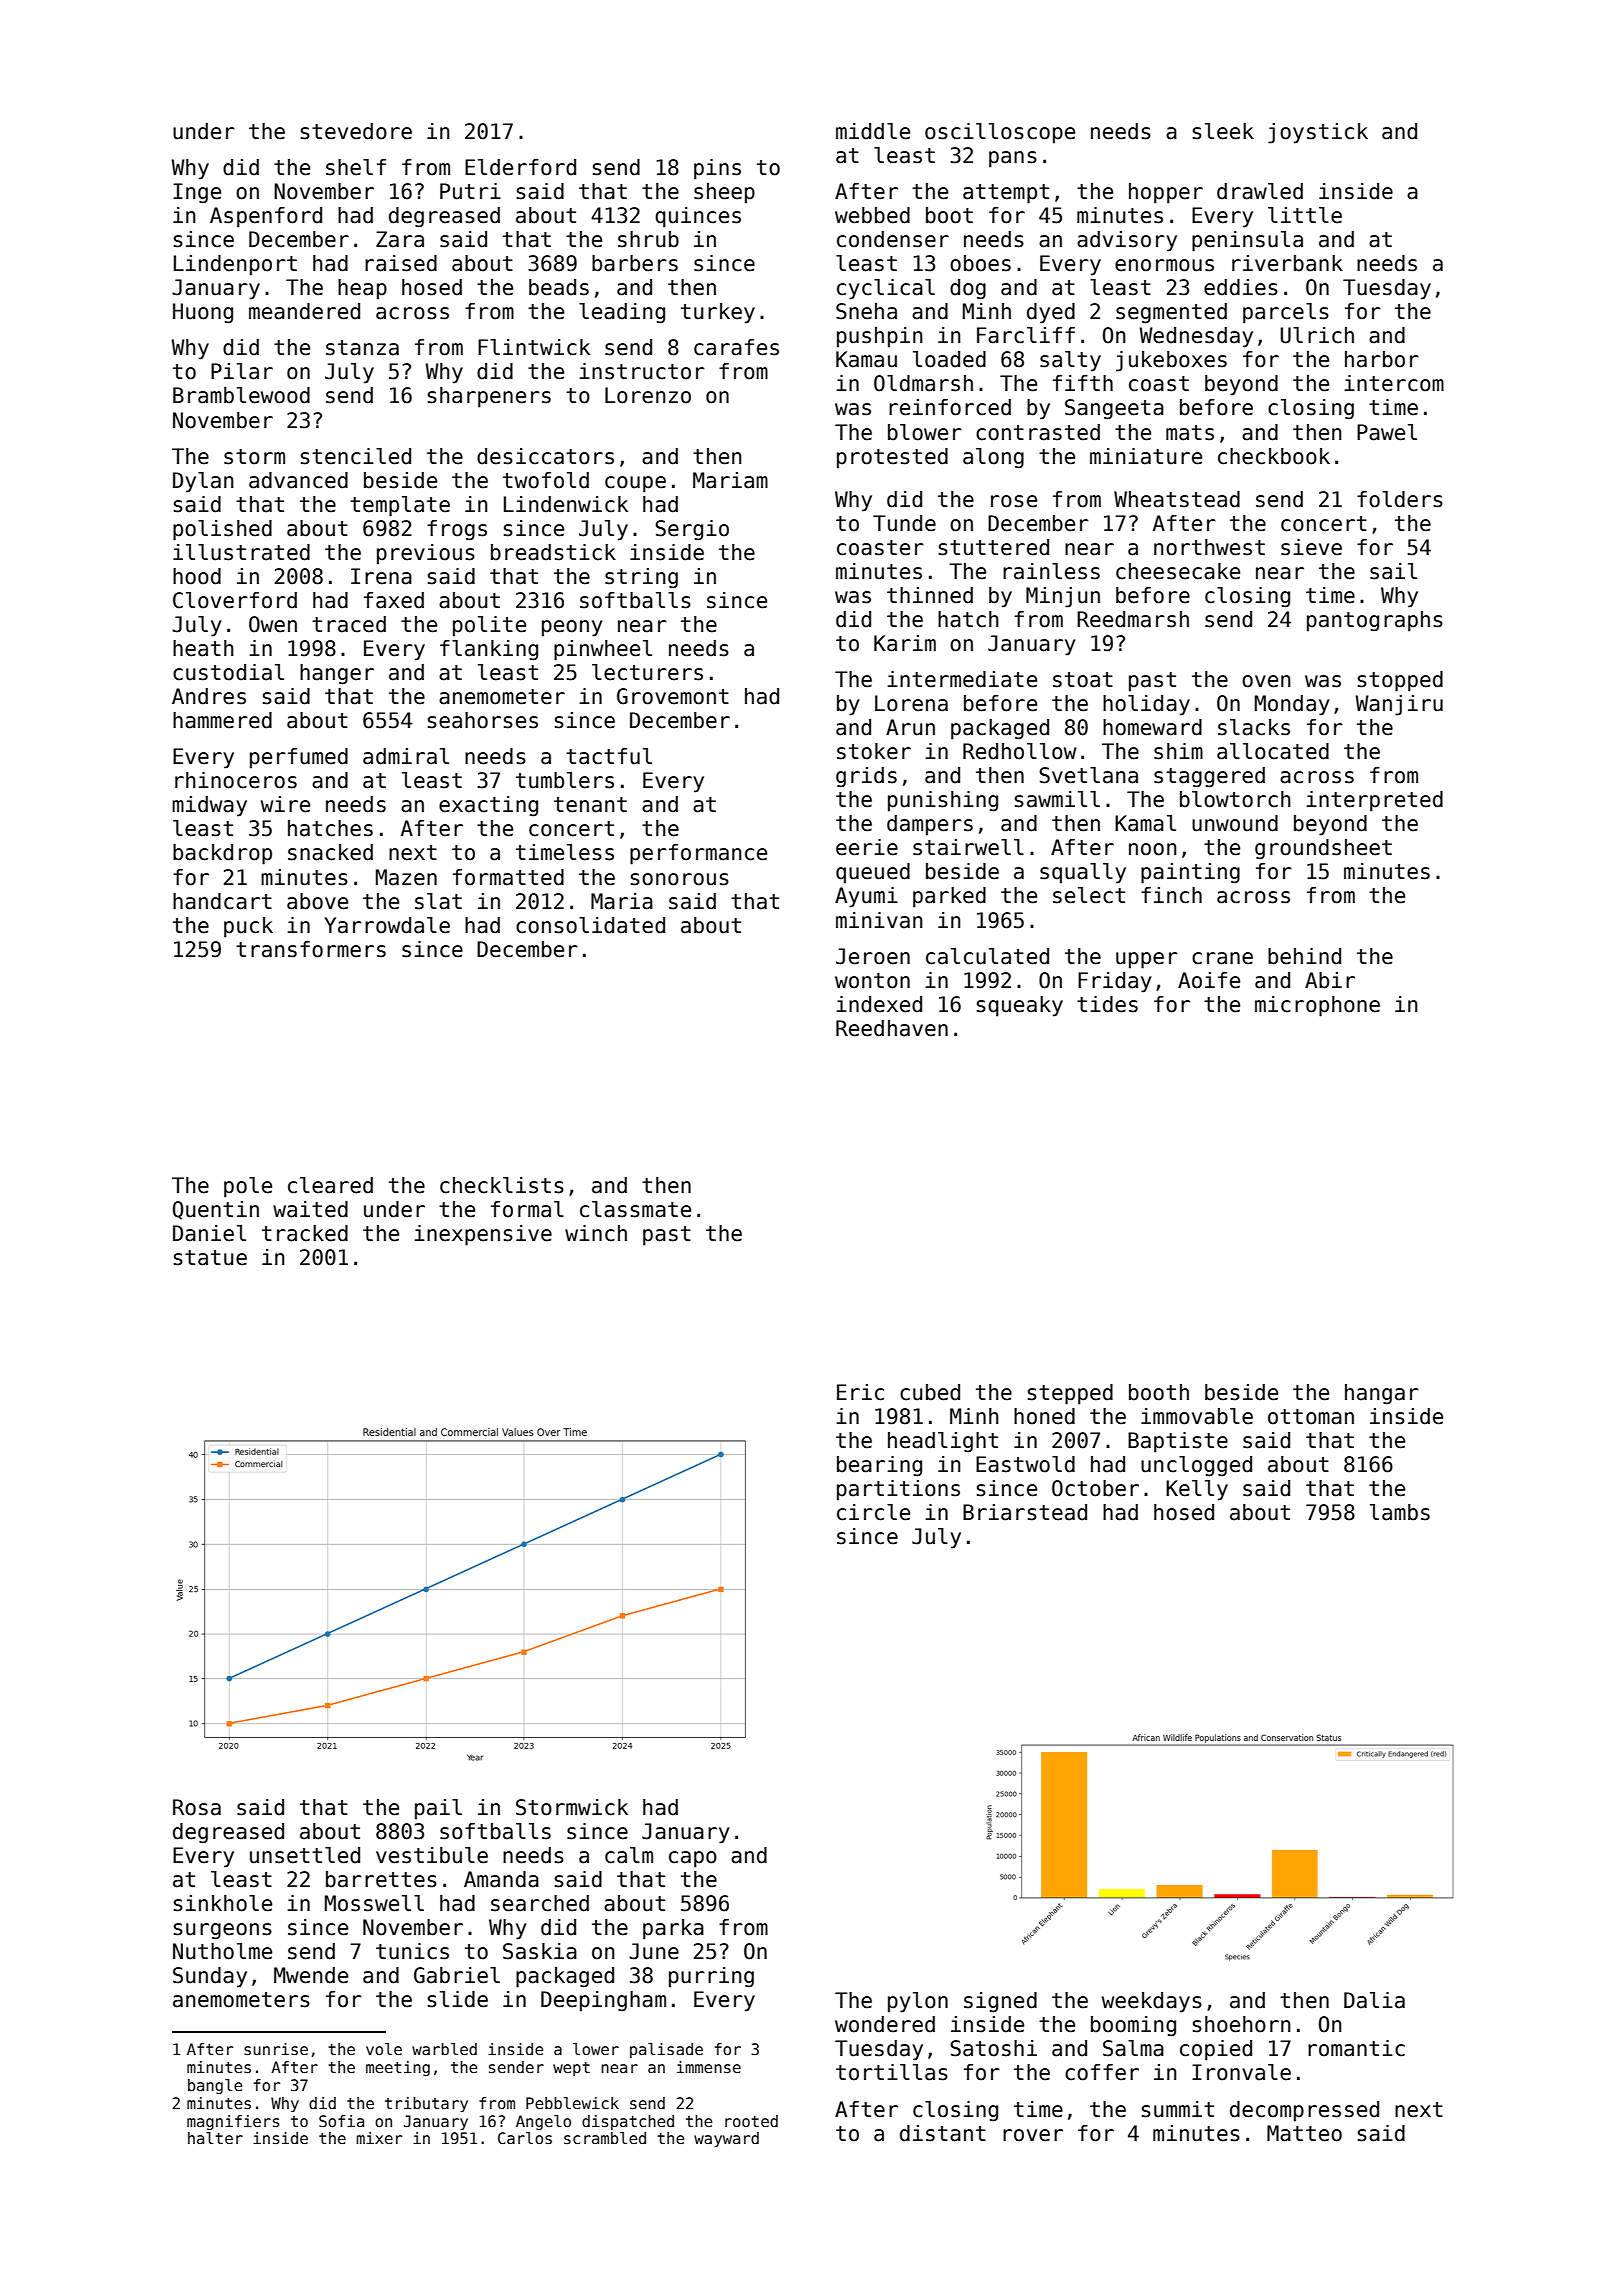 The image size is (1620, 2292). I want to click on statue, so click(210, 1258).
